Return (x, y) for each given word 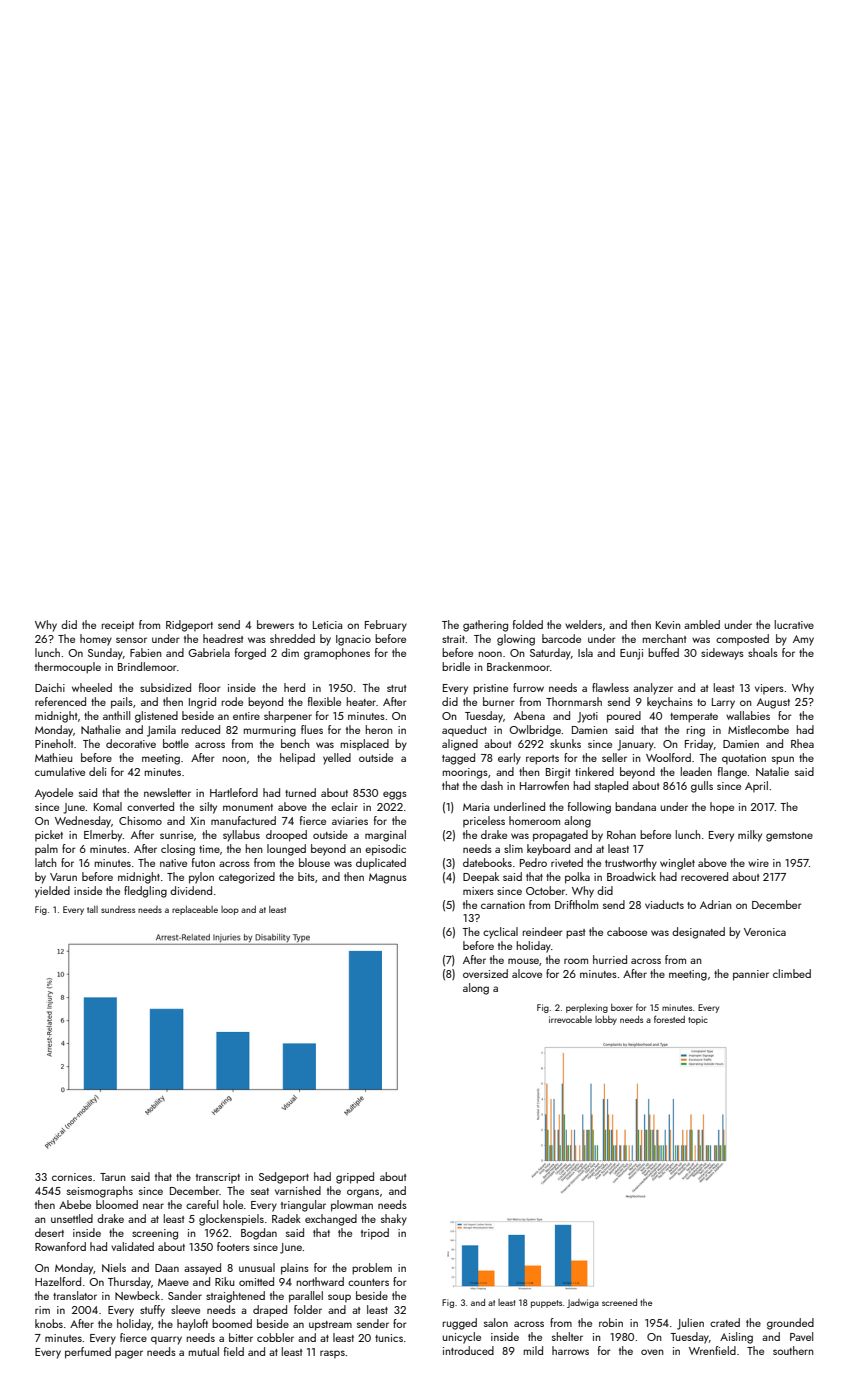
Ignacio (353, 640)
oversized (485, 973)
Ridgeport (189, 626)
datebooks (487, 862)
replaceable (195, 910)
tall (92, 909)
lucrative (794, 624)
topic (698, 1020)
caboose (627, 931)
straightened (235, 1297)
